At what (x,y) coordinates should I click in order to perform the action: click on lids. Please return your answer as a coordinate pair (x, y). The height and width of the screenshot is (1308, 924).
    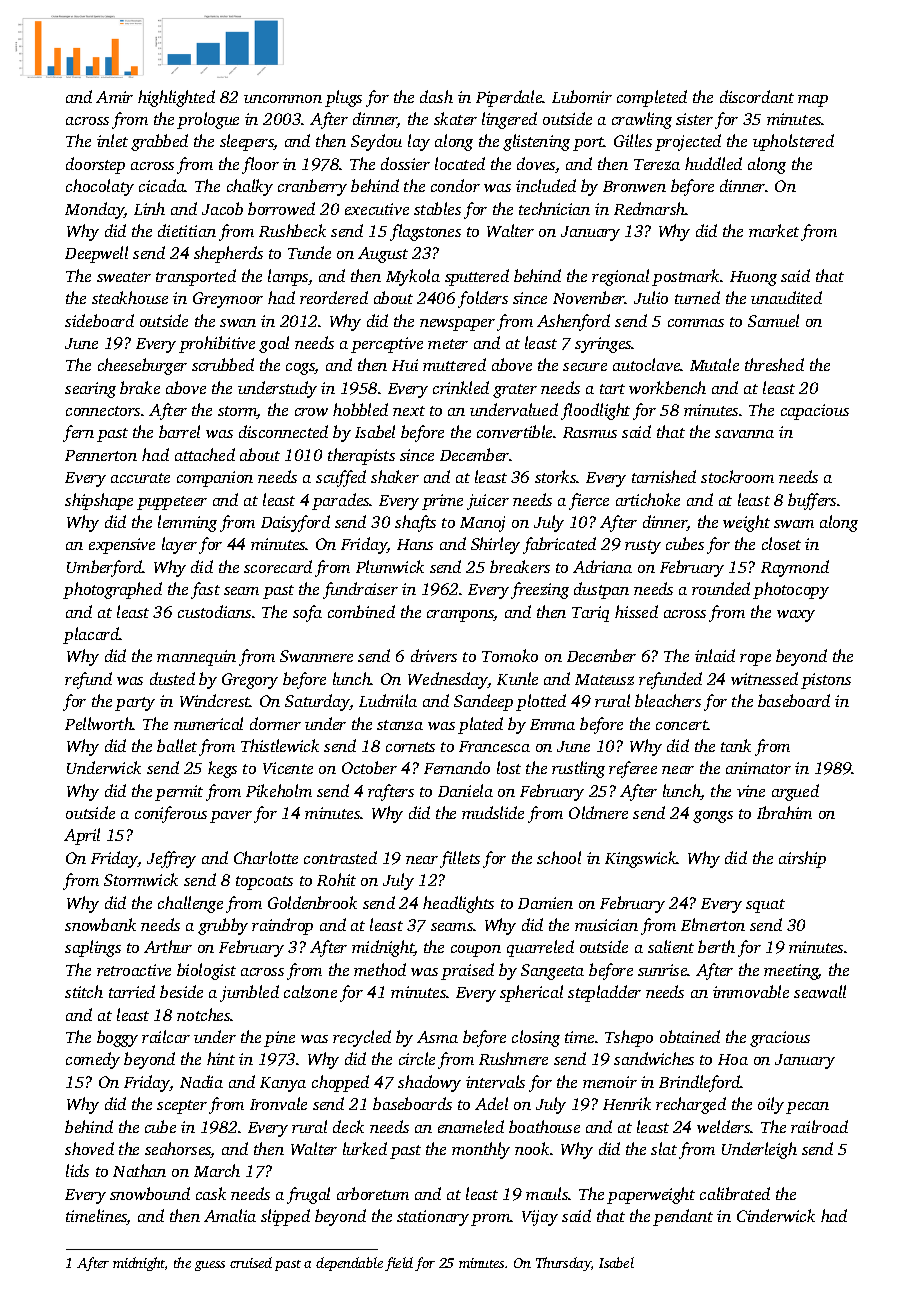
    Looking at the image, I should click on (77, 1170).
